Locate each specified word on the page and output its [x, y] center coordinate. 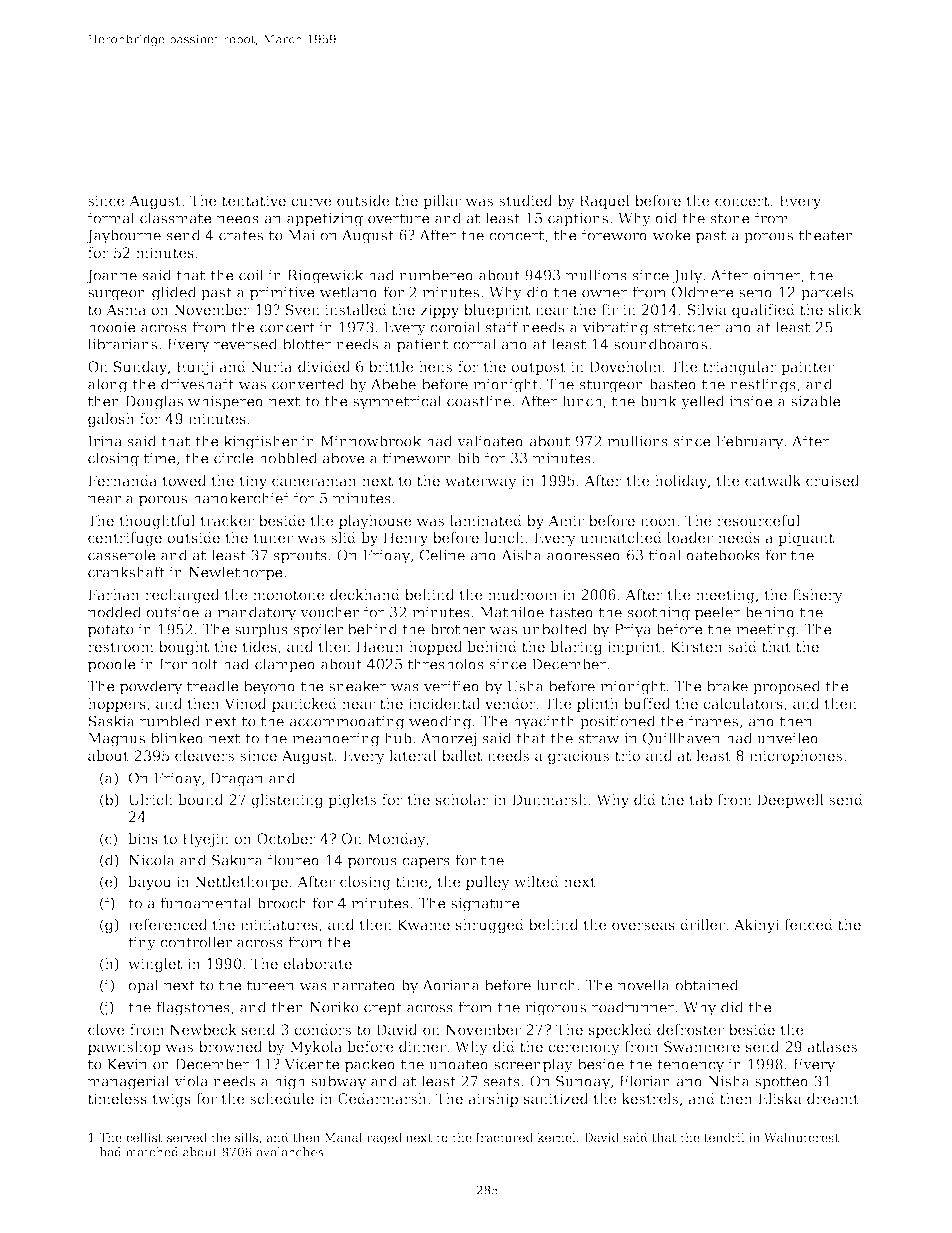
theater [825, 235]
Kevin [127, 1064]
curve [311, 202]
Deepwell [790, 801]
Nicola [151, 860]
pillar [442, 202]
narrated [364, 985]
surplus [261, 630]
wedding [440, 722]
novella [644, 985]
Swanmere [702, 1046]
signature [485, 905]
